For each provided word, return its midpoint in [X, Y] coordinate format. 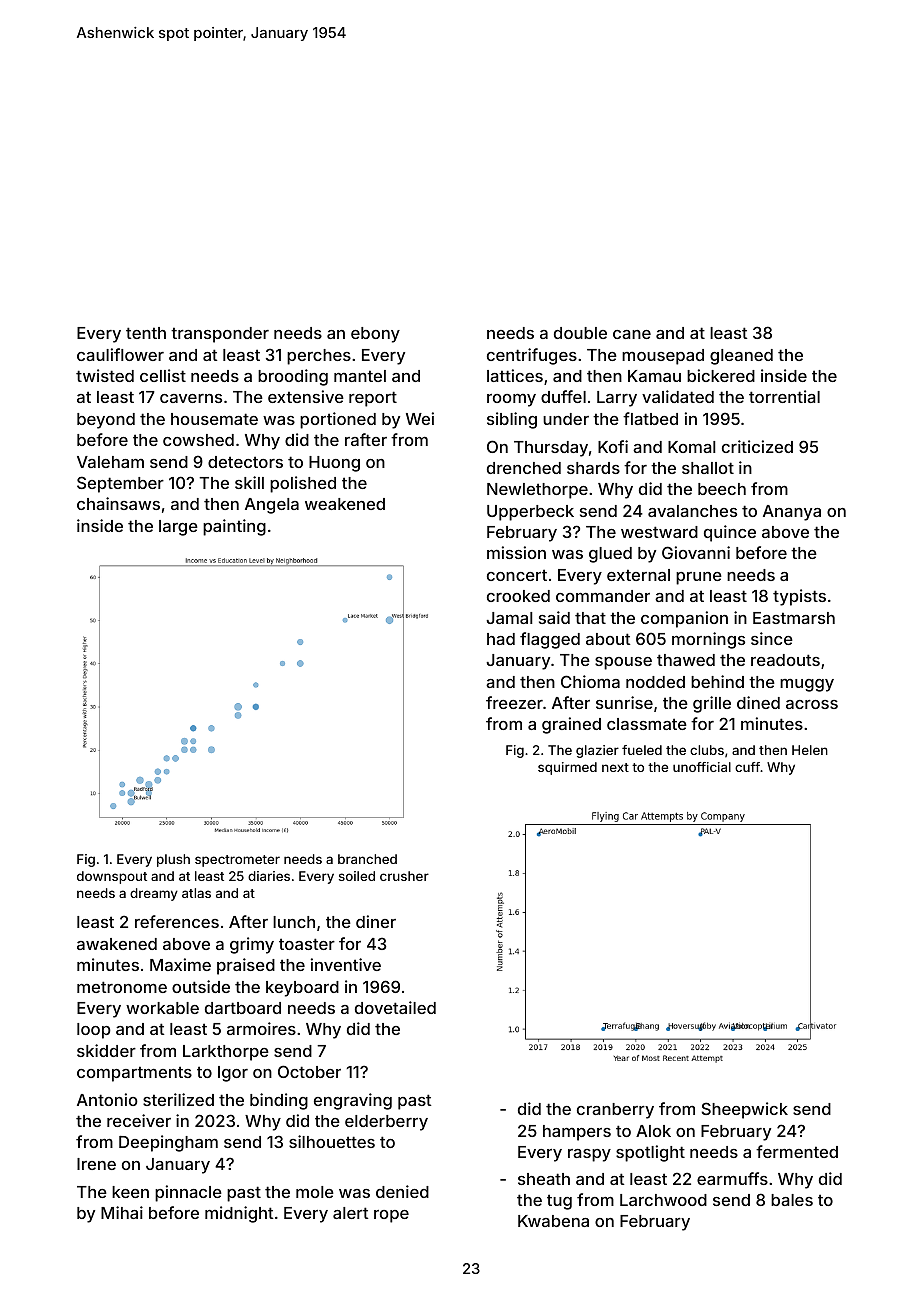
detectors [245, 462]
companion [684, 619]
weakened [345, 504]
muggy [807, 685]
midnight [239, 1214]
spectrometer [237, 861]
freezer [514, 702]
